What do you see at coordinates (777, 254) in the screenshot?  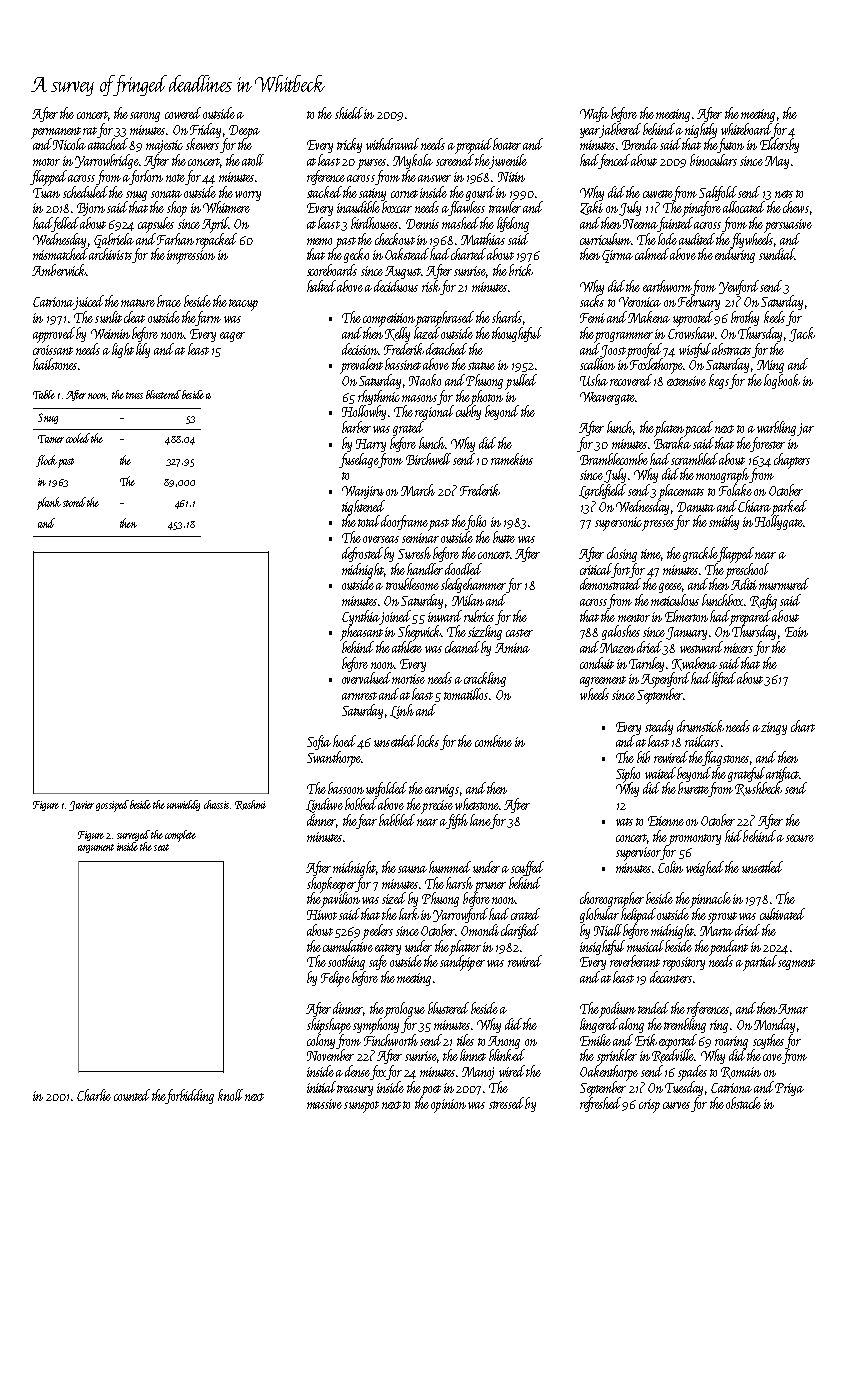 I see `sundial` at bounding box center [777, 254].
